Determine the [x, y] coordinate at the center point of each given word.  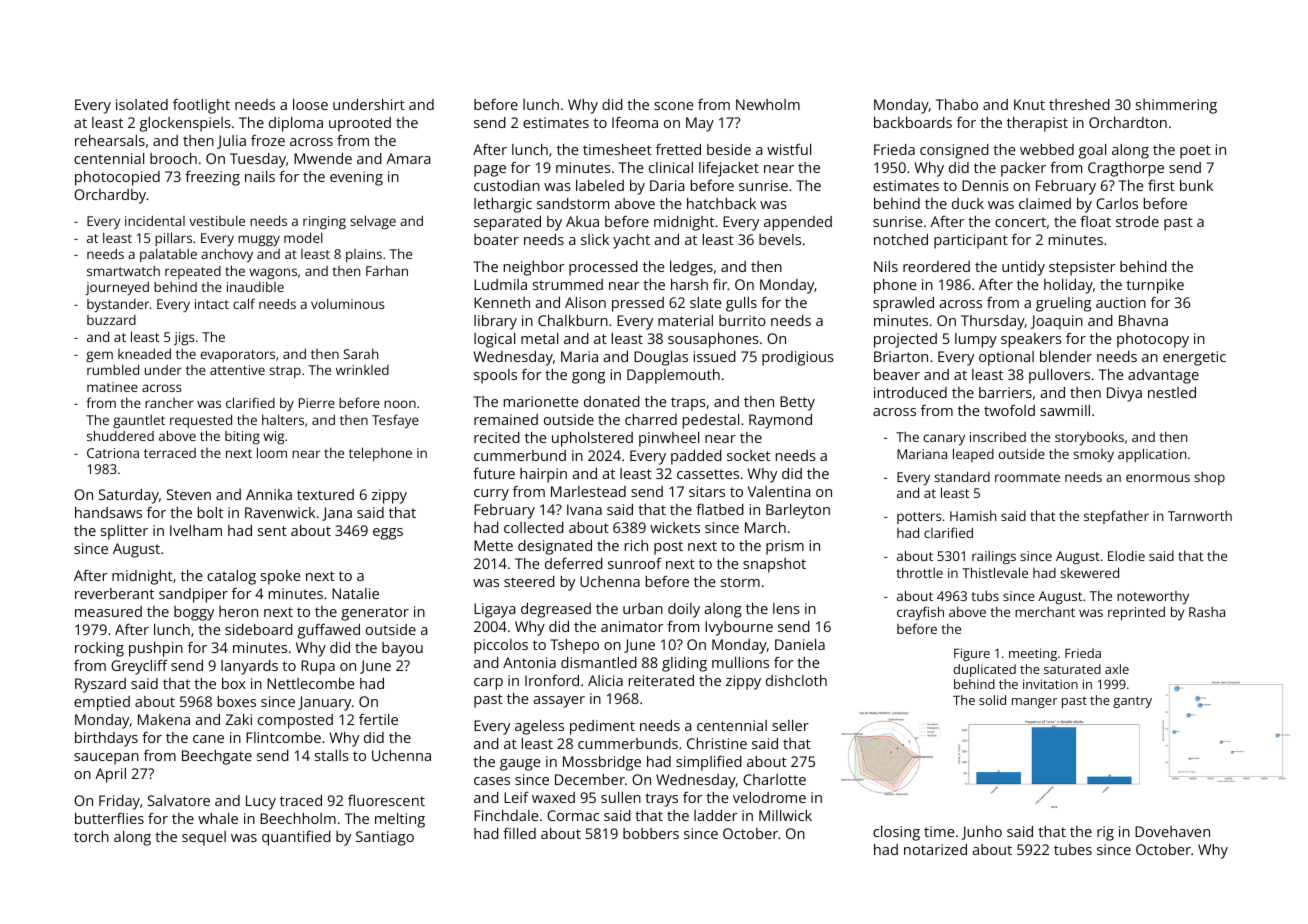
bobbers [651, 833]
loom [272, 452]
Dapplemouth [673, 376]
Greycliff [139, 667]
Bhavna [1143, 320]
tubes [1073, 849]
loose [310, 104]
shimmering [1176, 106]
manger [1035, 703]
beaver [897, 374]
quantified [296, 838]
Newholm [768, 104]
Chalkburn [573, 320]
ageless [539, 727]
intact [212, 304]
